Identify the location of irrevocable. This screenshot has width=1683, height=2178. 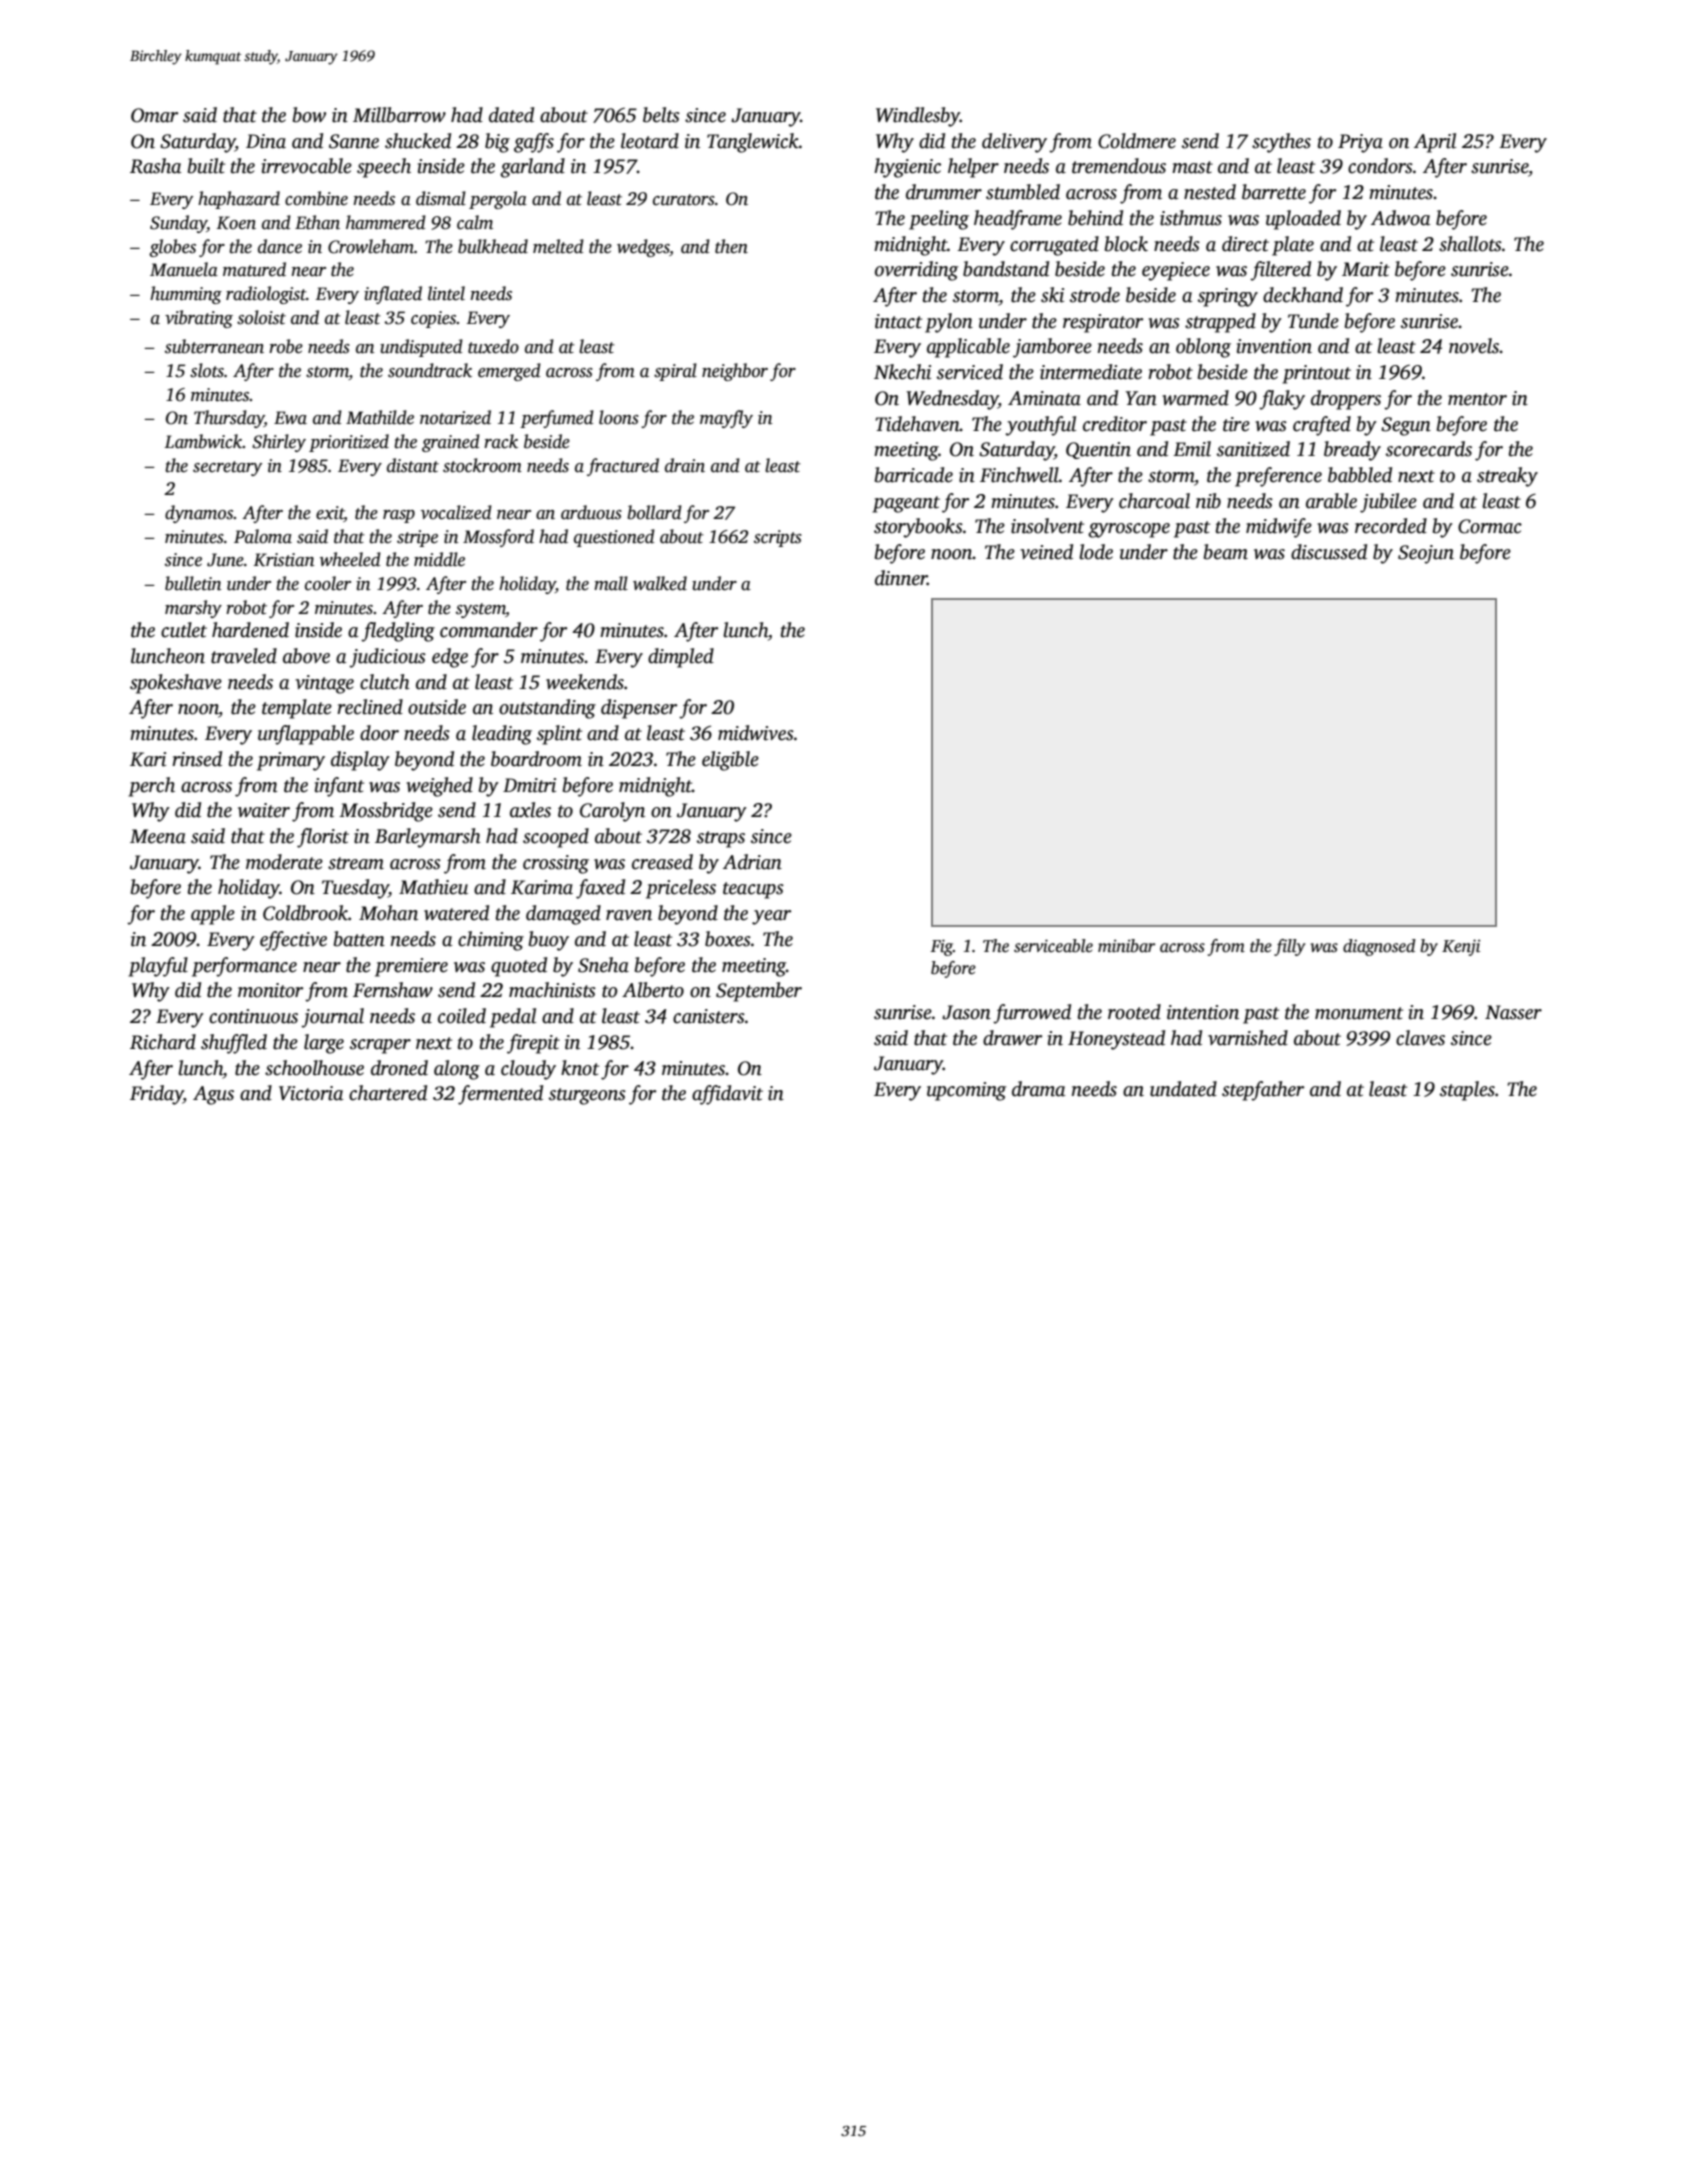
(307, 166).
